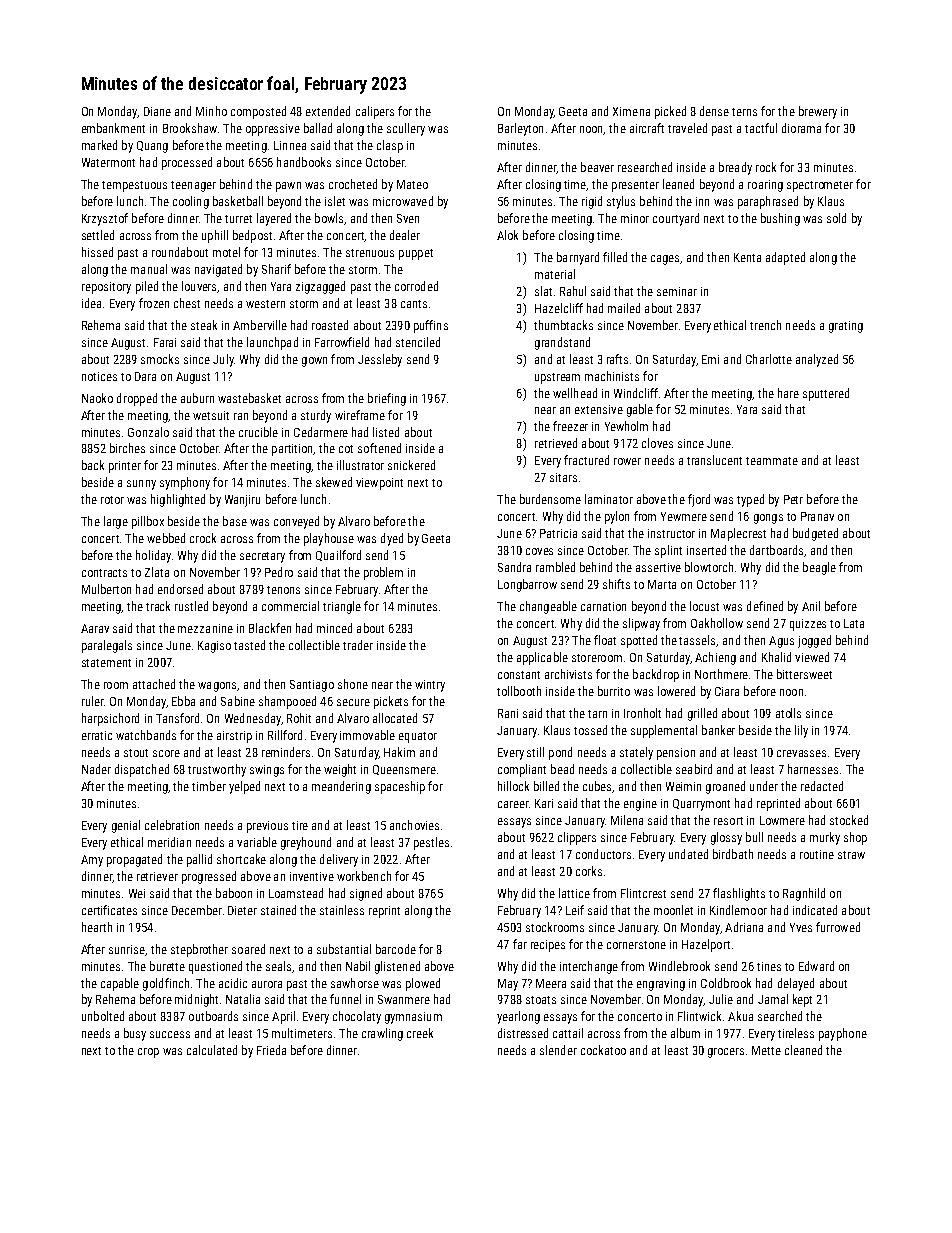 Image resolution: width=952 pixels, height=1233 pixels. Describe the element at coordinates (558, 533) in the page. I see `Patricia` at that location.
